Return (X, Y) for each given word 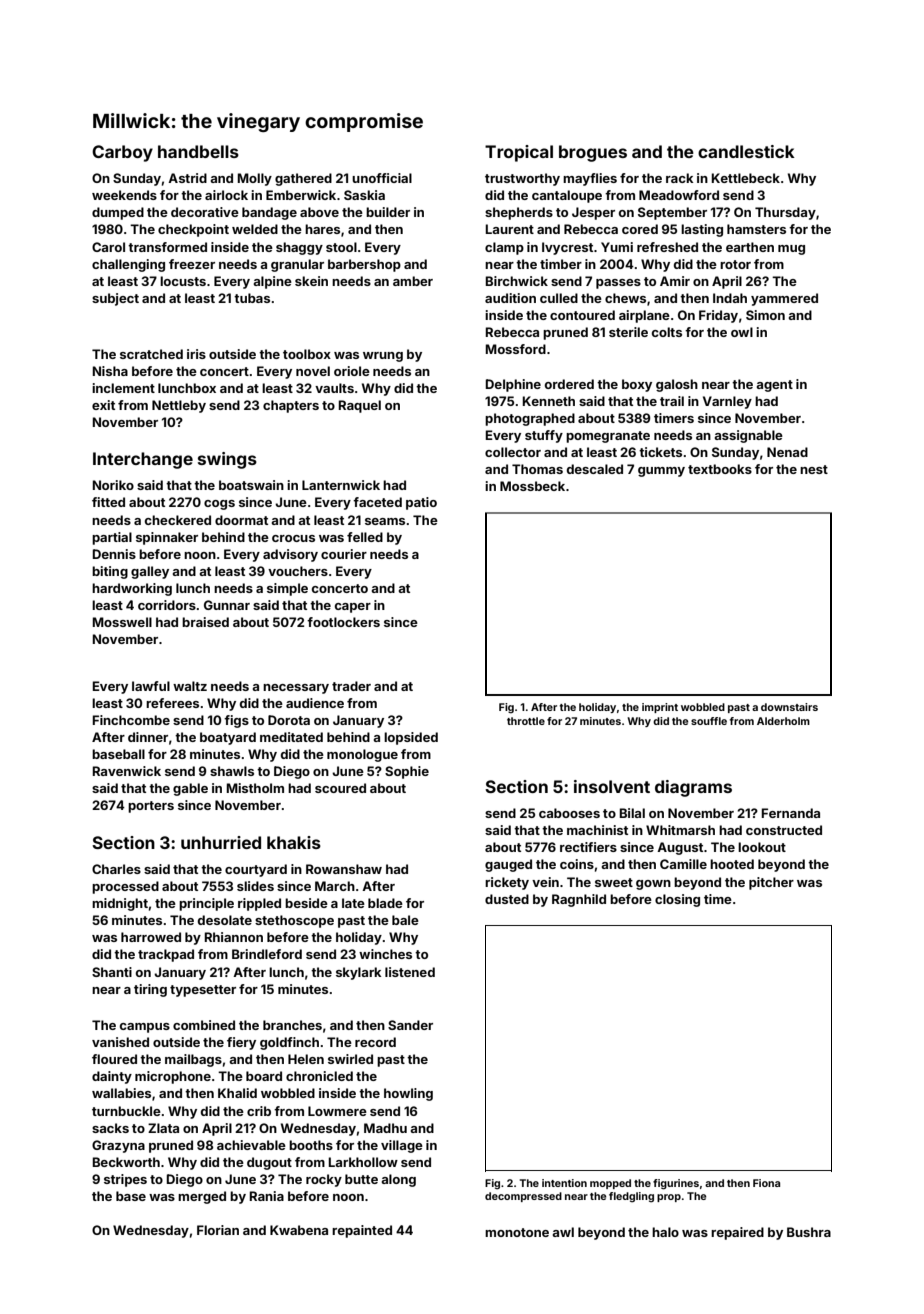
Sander (410, 1025)
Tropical (519, 153)
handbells (198, 151)
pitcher (771, 883)
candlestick (746, 151)
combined (204, 1025)
